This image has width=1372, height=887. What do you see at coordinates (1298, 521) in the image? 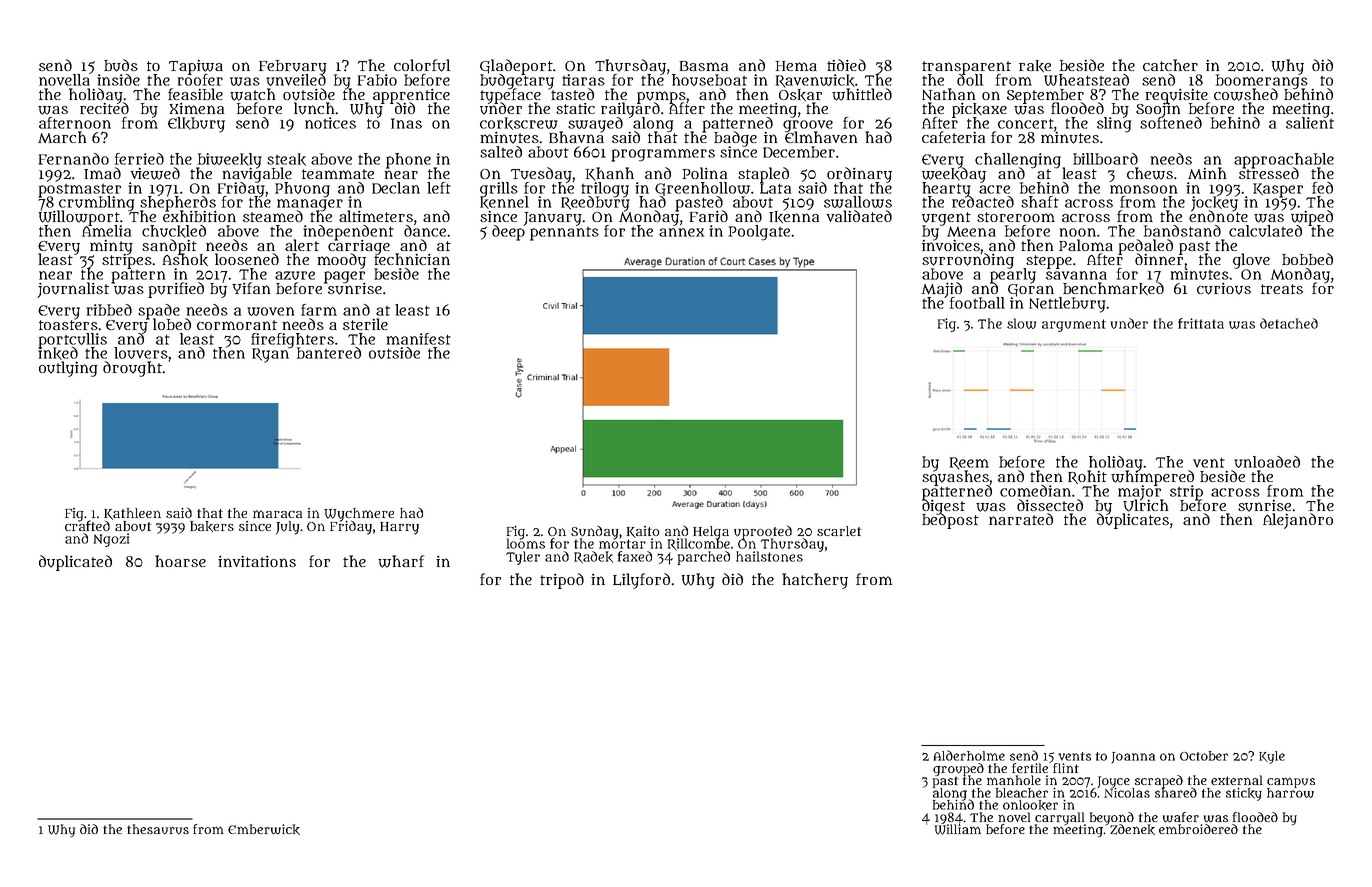
I see `Alejandro` at bounding box center [1298, 521].
